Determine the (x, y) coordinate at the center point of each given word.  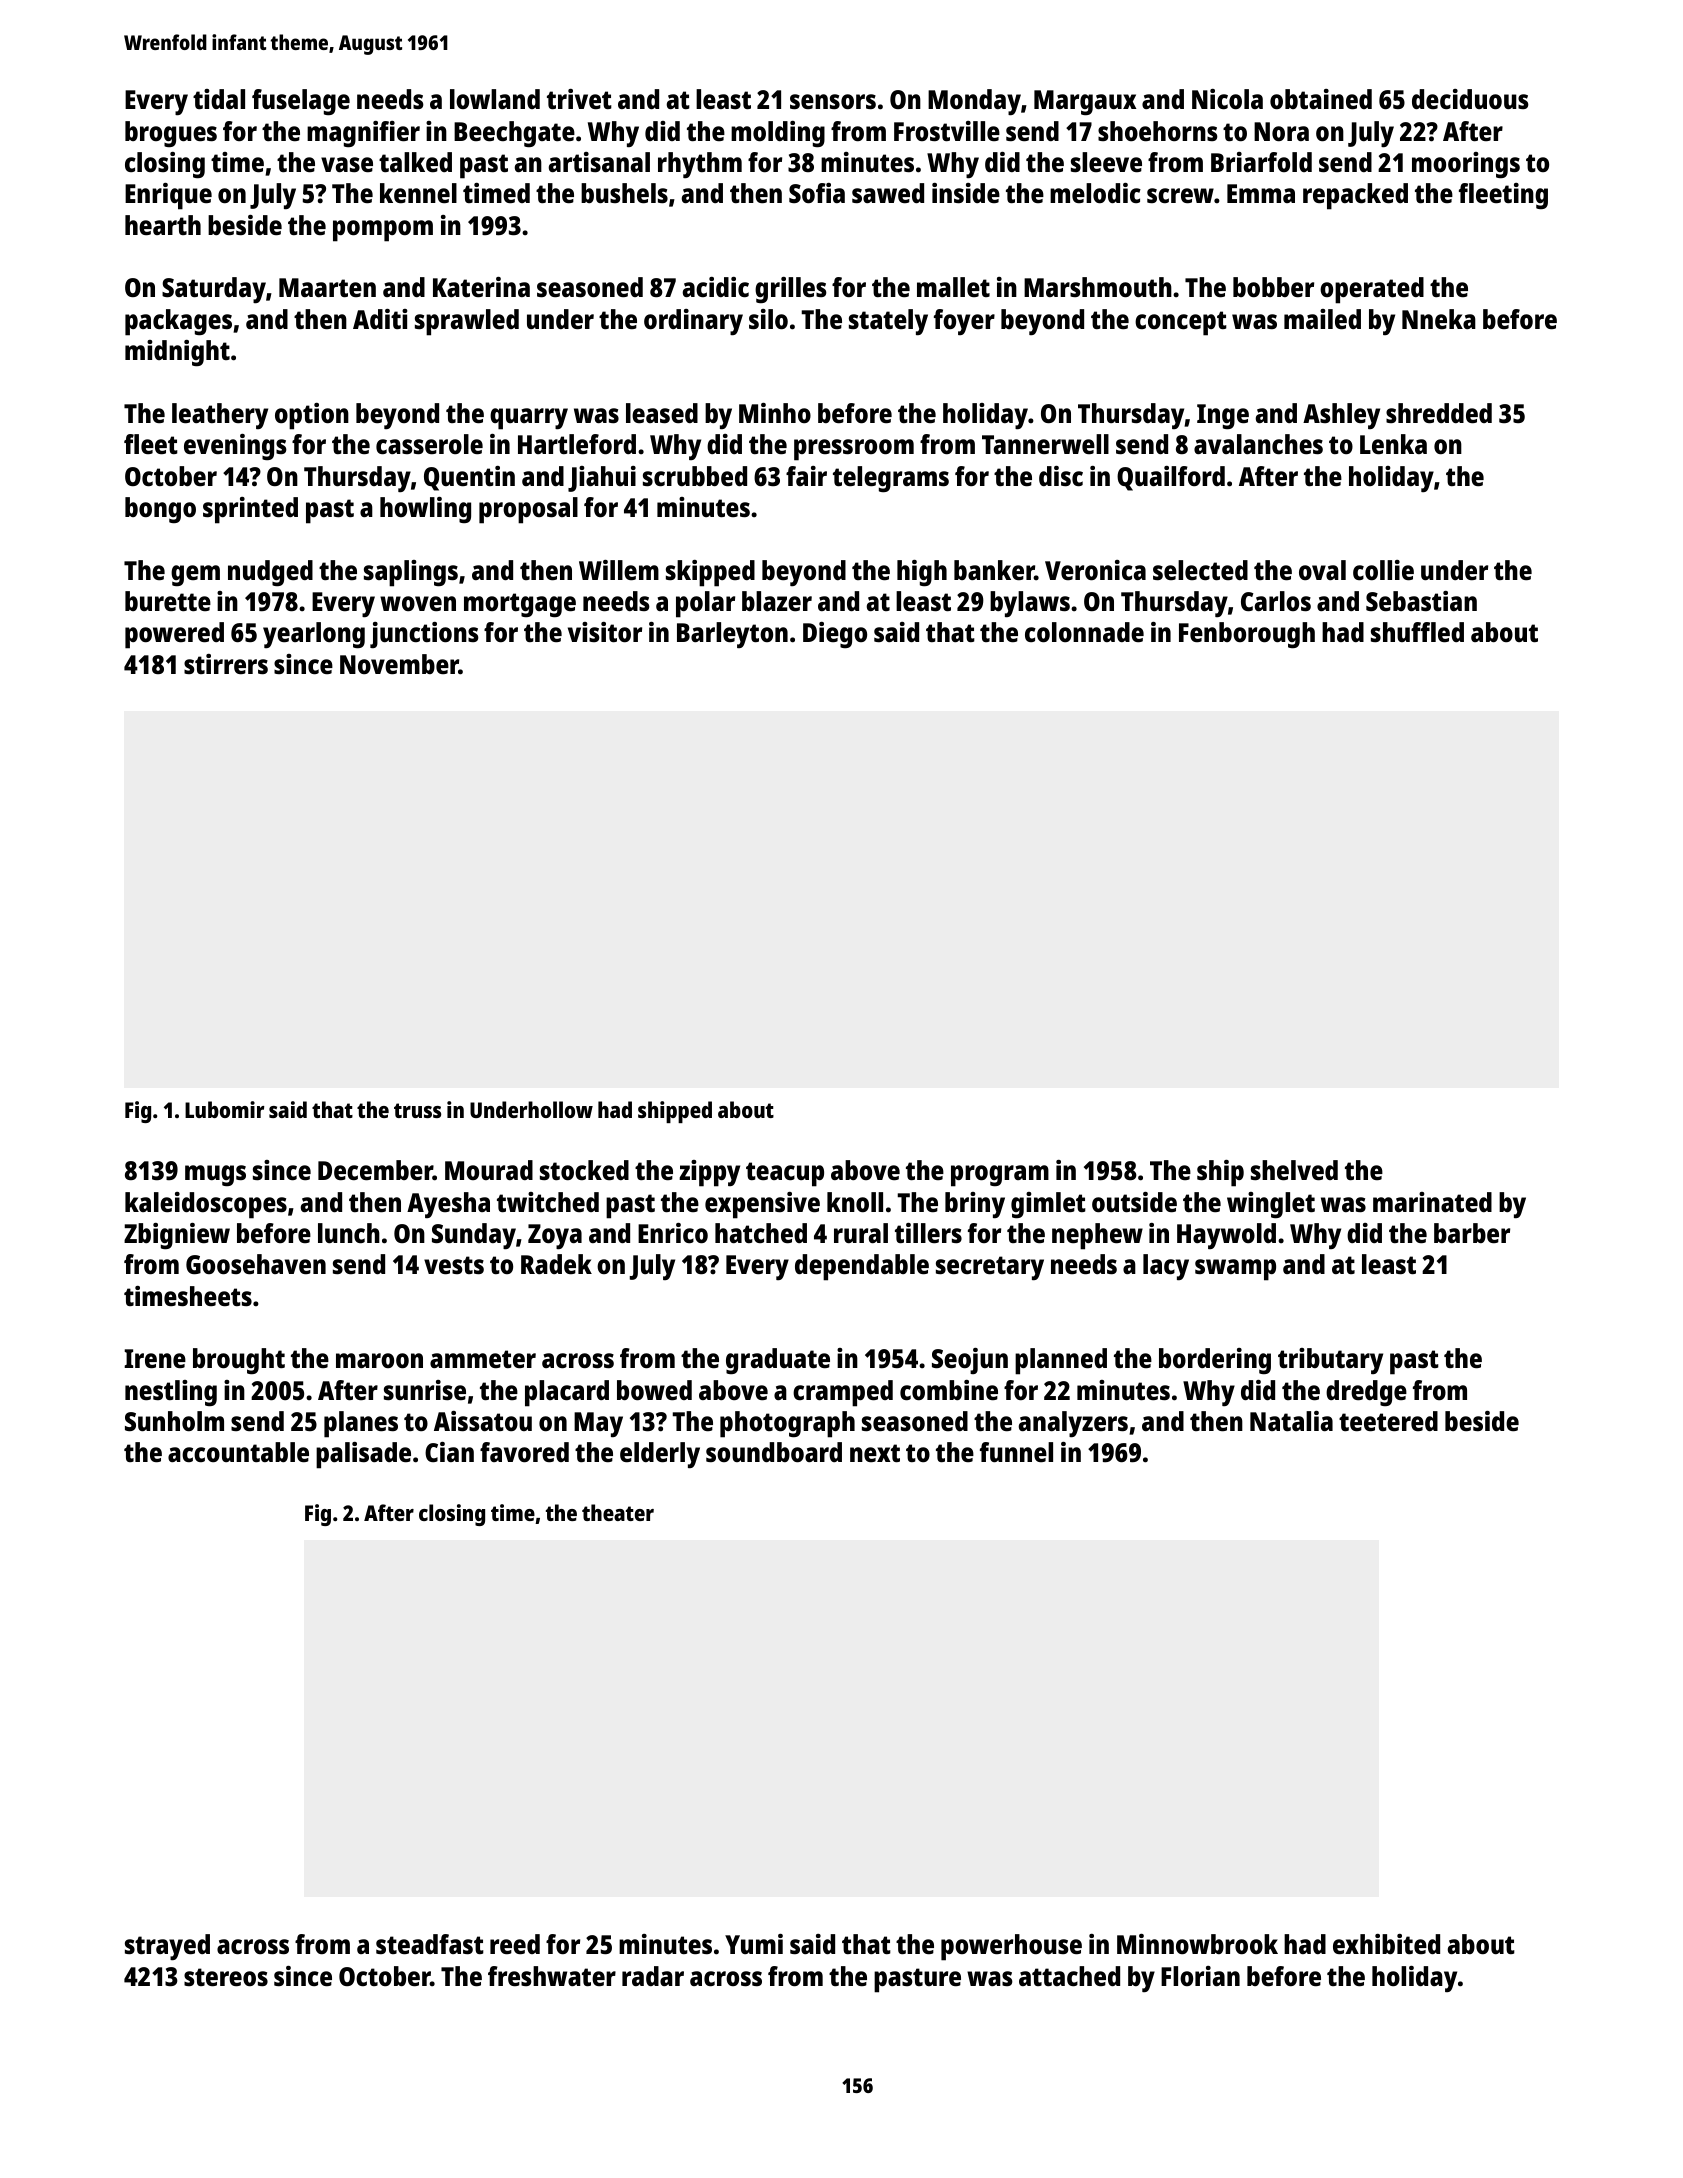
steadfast (430, 1944)
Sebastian (1421, 601)
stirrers (226, 664)
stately (888, 322)
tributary (1330, 1361)
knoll (855, 1202)
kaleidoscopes (206, 1205)
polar (705, 604)
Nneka (1439, 319)
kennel (418, 193)
